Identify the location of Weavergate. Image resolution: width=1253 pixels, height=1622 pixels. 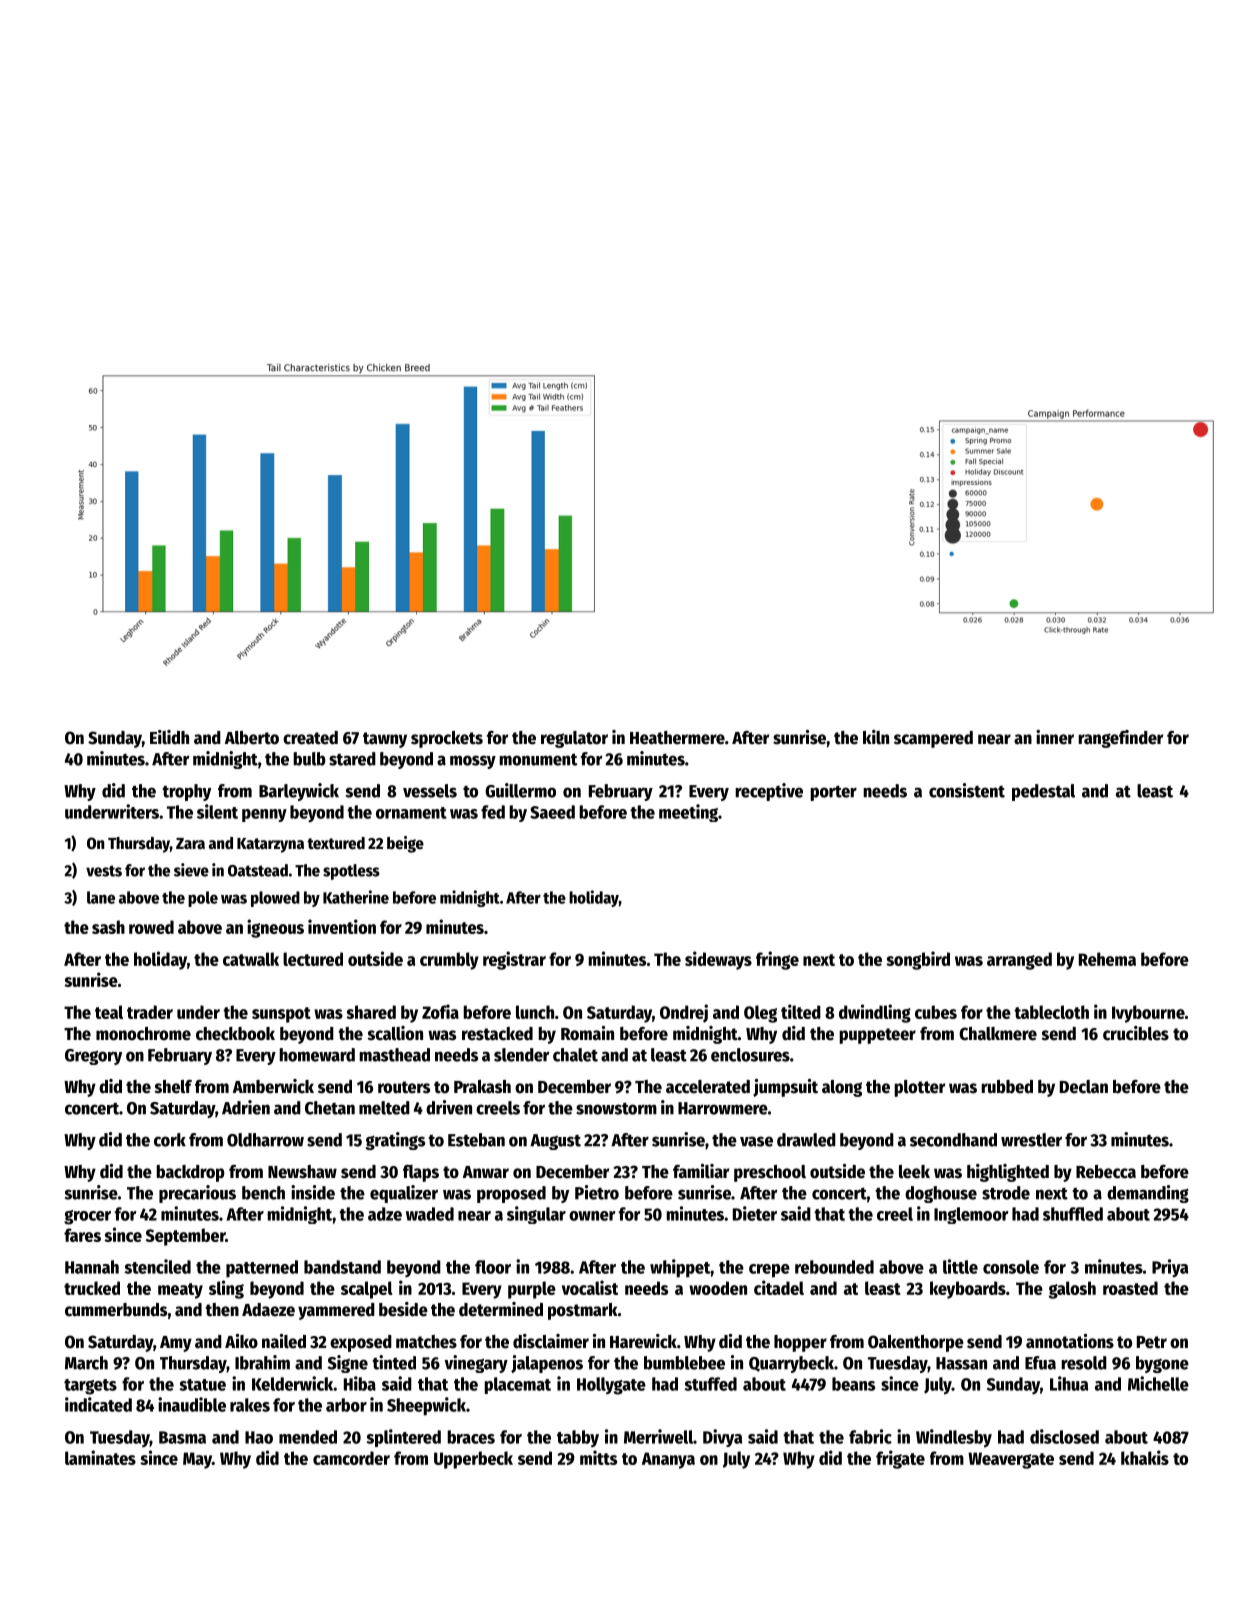
(1011, 1460).
